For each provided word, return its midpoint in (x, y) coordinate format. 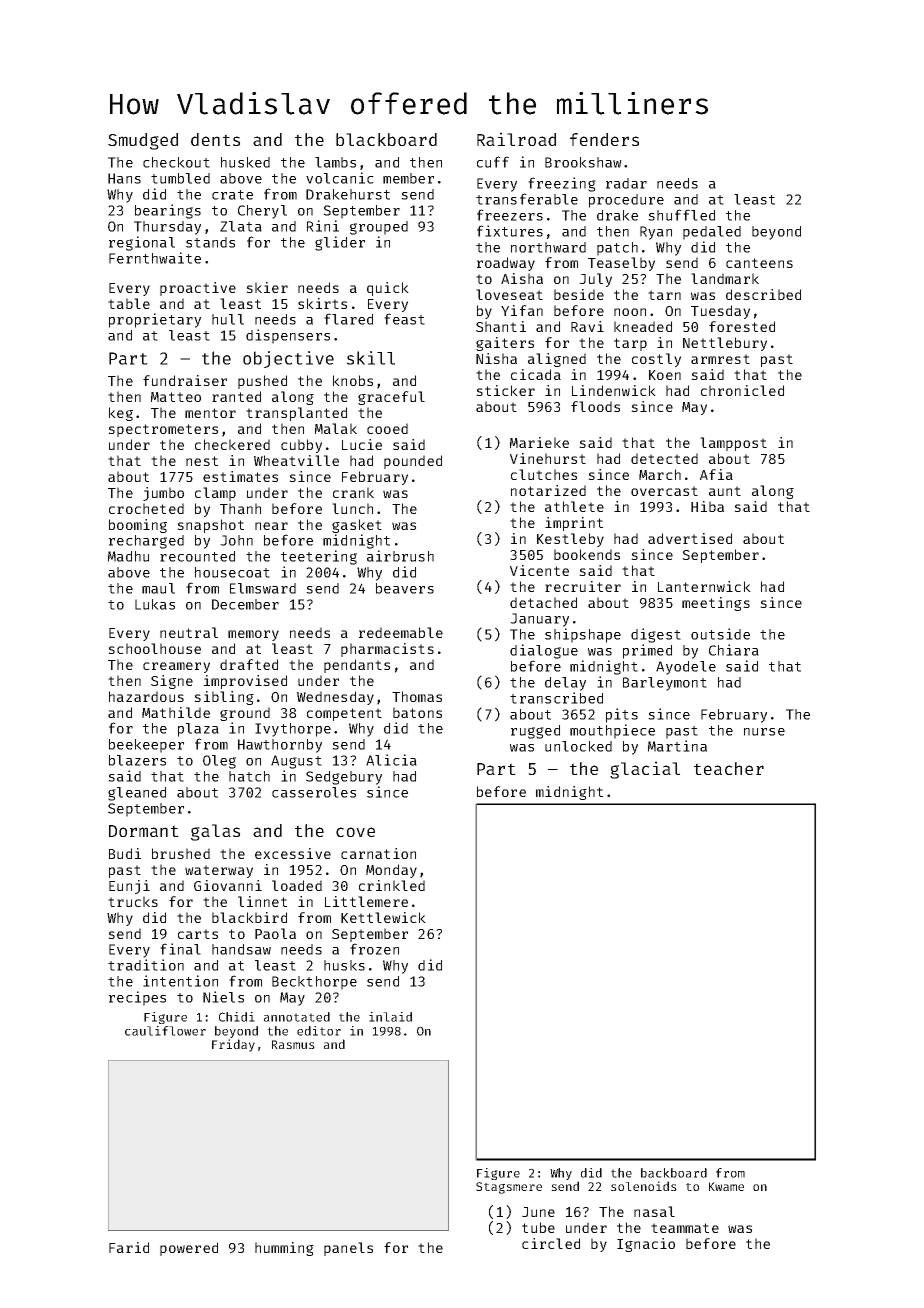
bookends (587, 554)
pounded (413, 462)
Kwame (726, 1186)
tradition (146, 965)
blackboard (386, 139)
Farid (129, 1247)
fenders (604, 139)
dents (215, 139)
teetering (319, 557)
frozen (374, 949)
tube (538, 1227)
